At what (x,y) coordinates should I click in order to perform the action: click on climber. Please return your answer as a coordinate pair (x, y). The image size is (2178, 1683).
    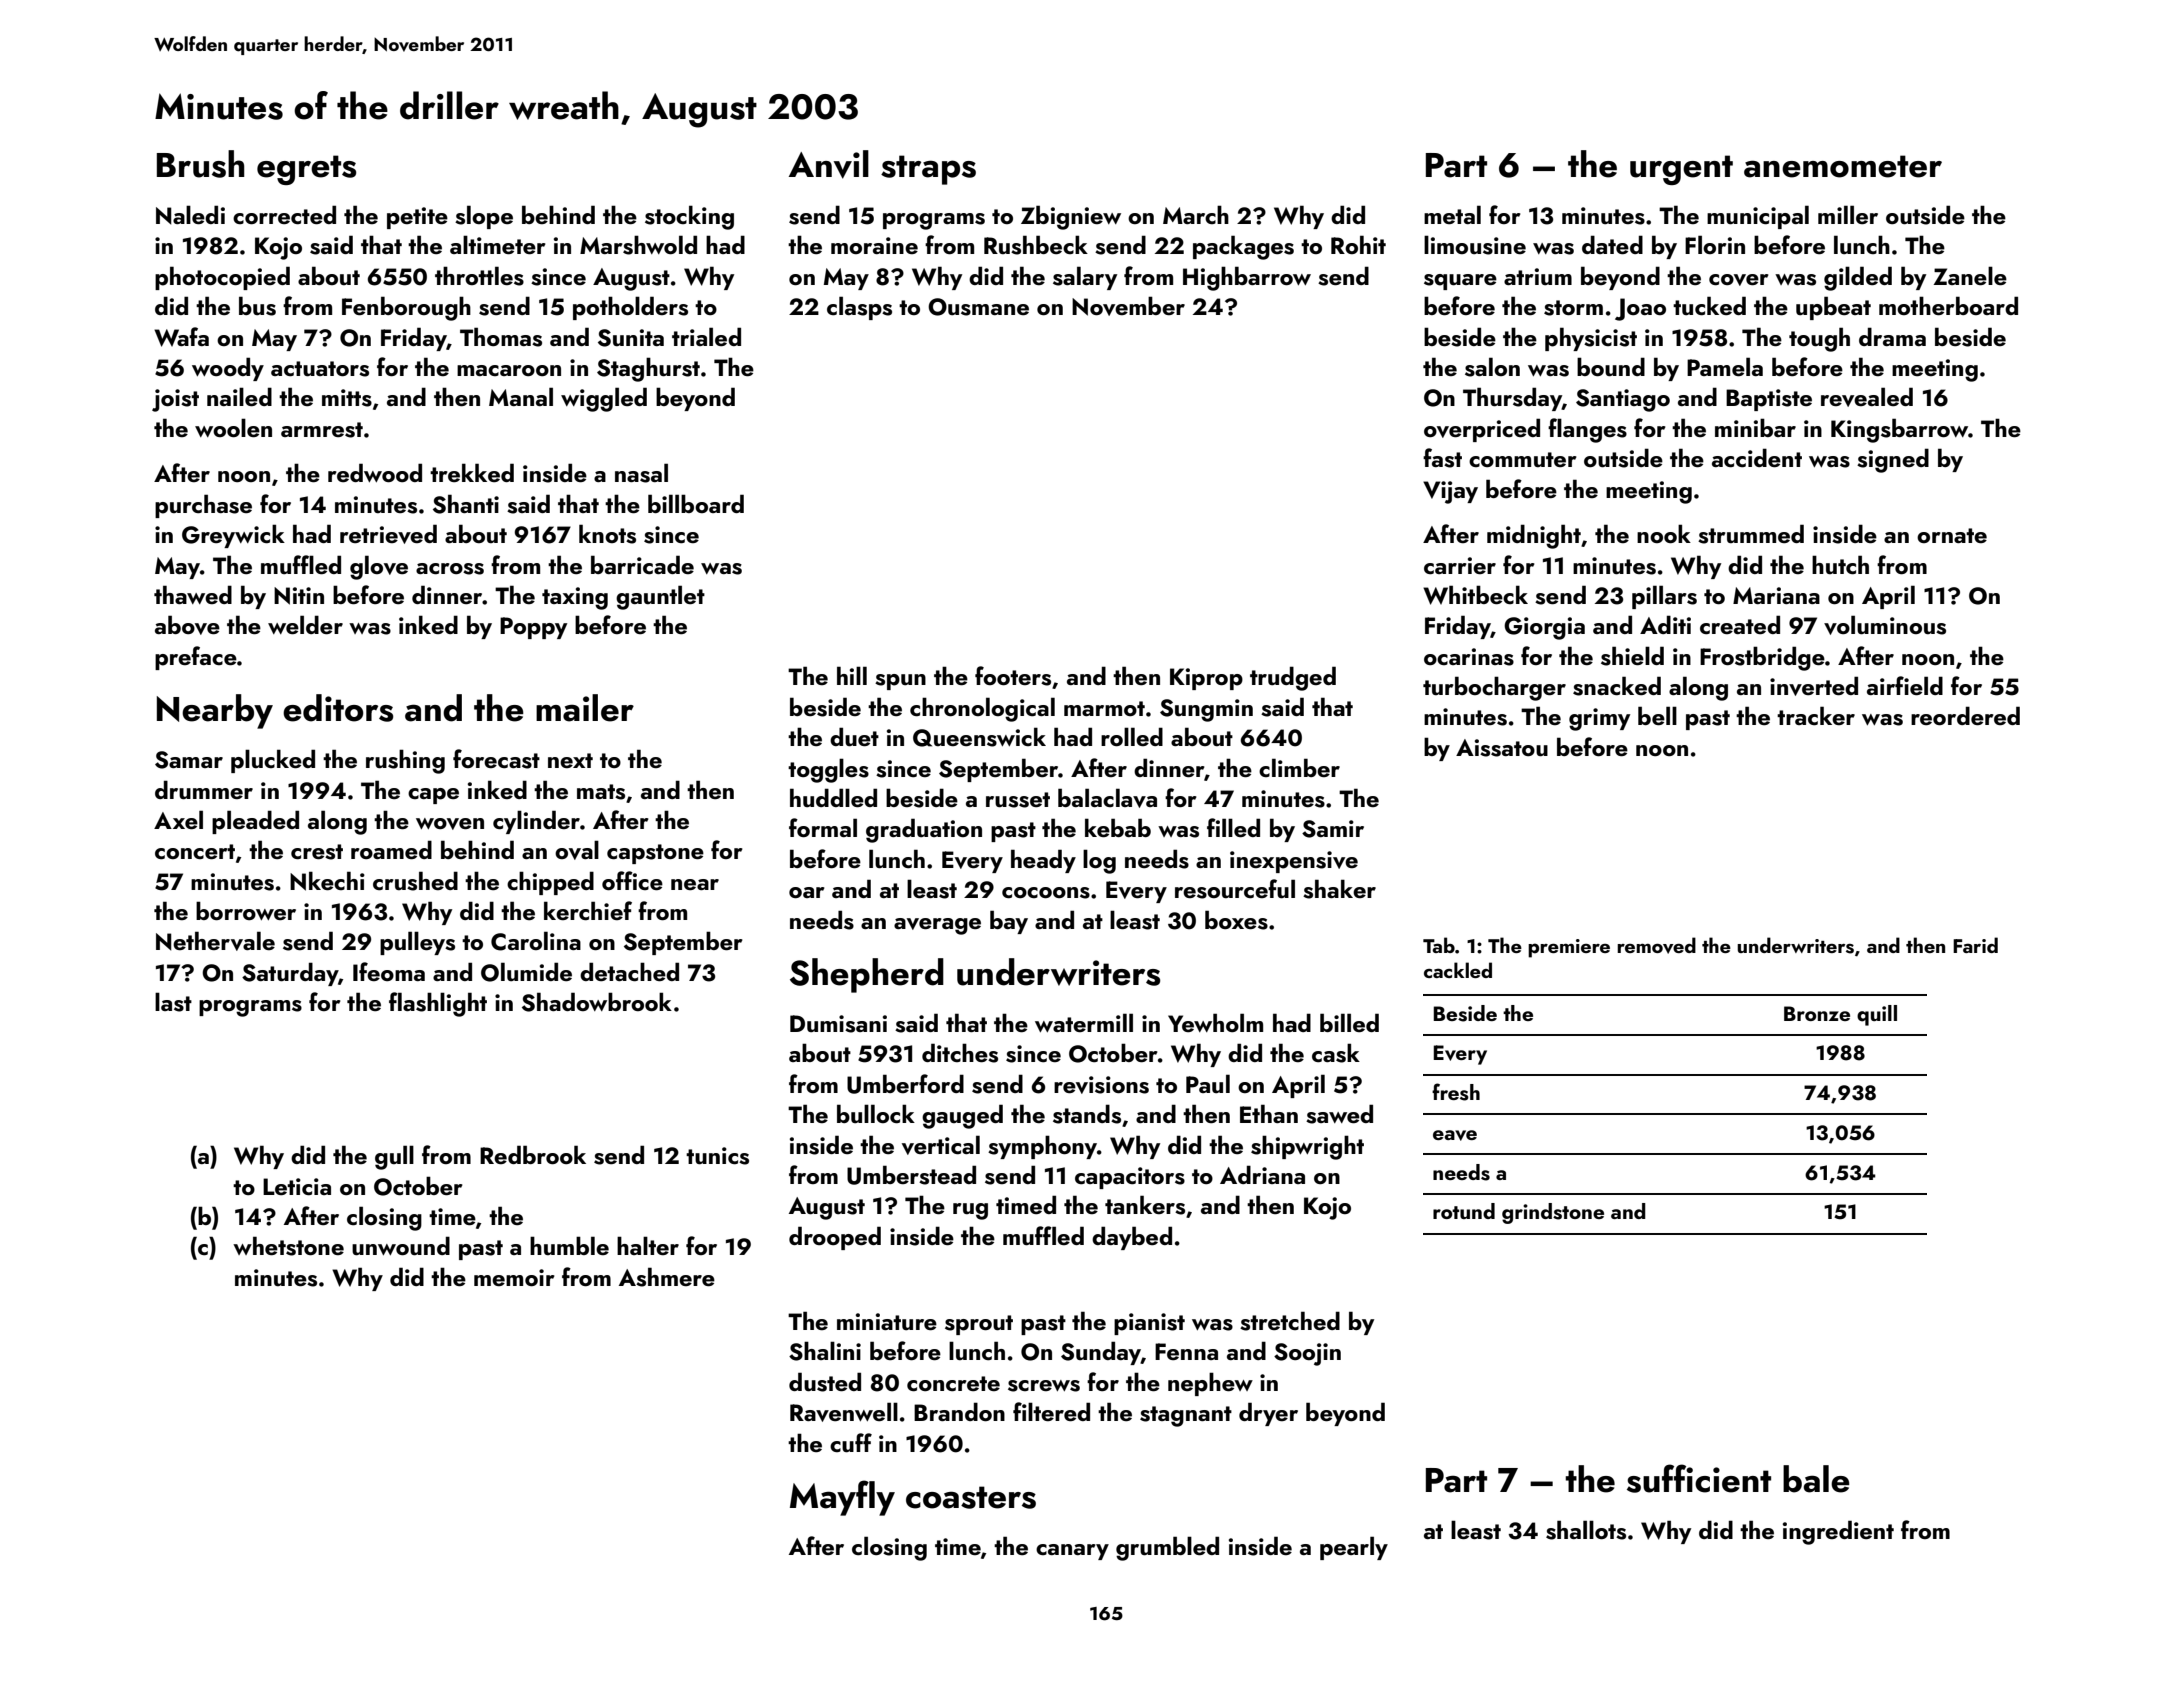
    Looking at the image, I should click on (1299, 767).
